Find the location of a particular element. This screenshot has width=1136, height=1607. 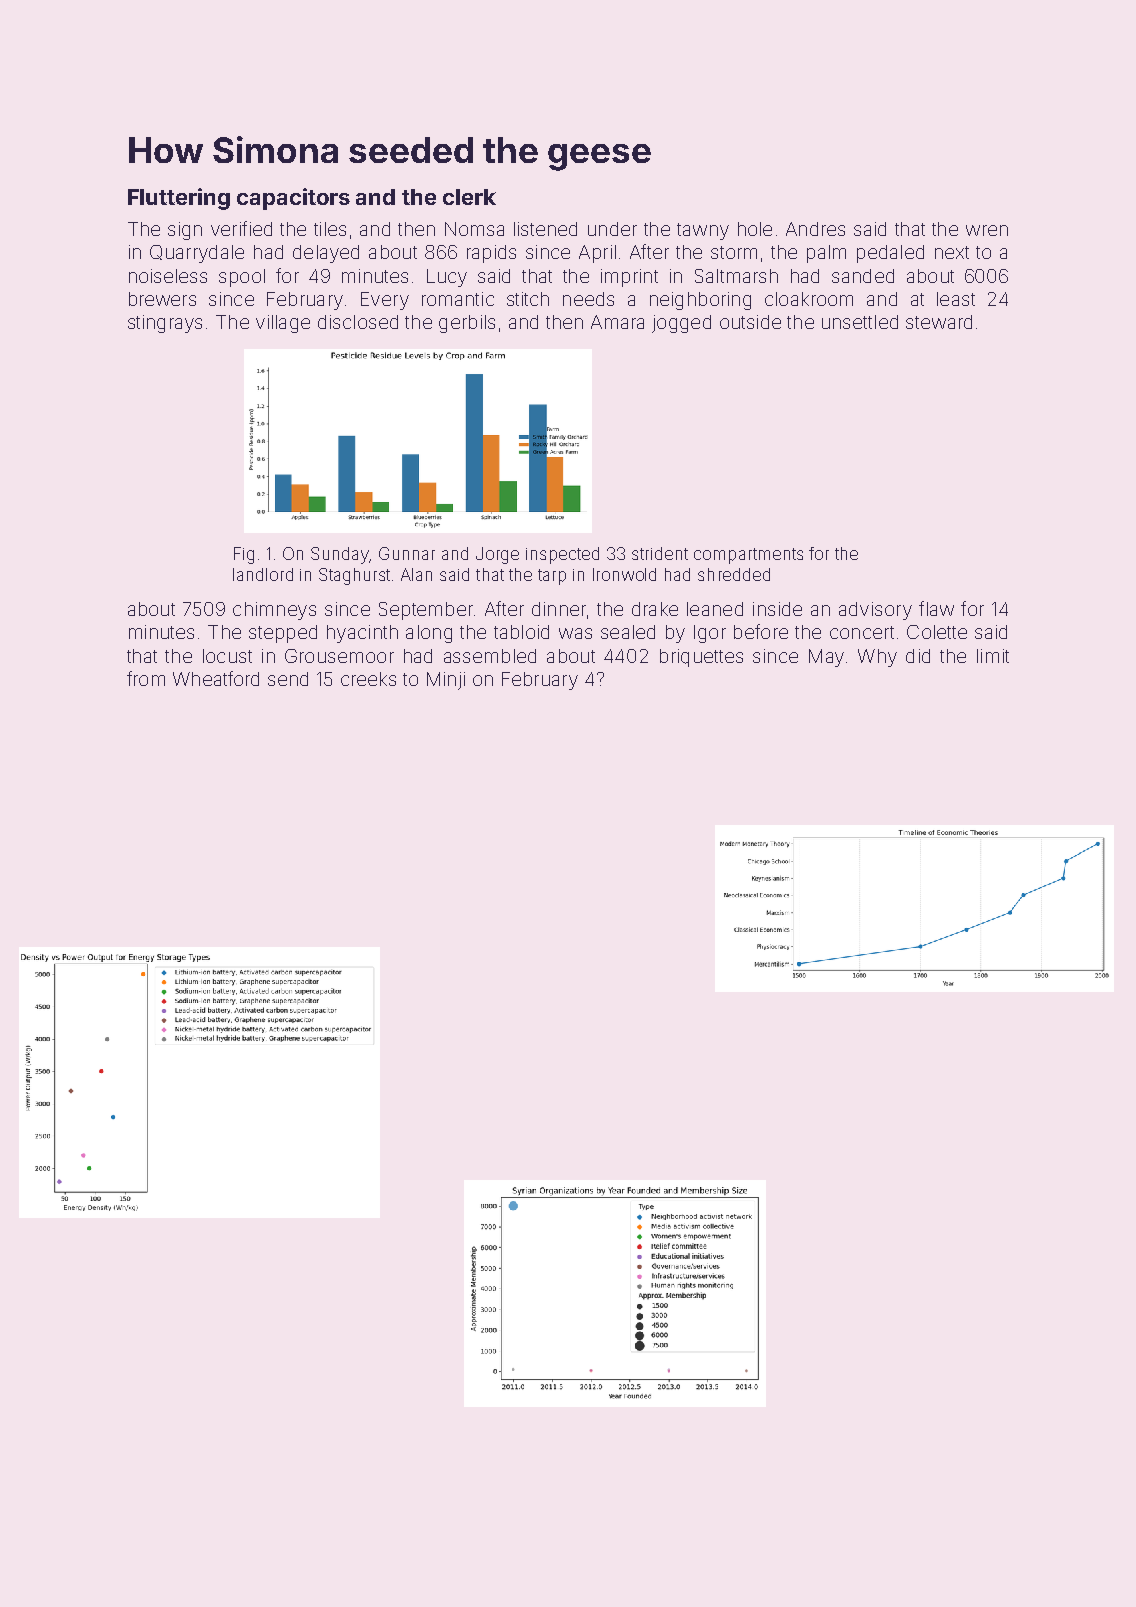

send is located at coordinates (288, 679).
